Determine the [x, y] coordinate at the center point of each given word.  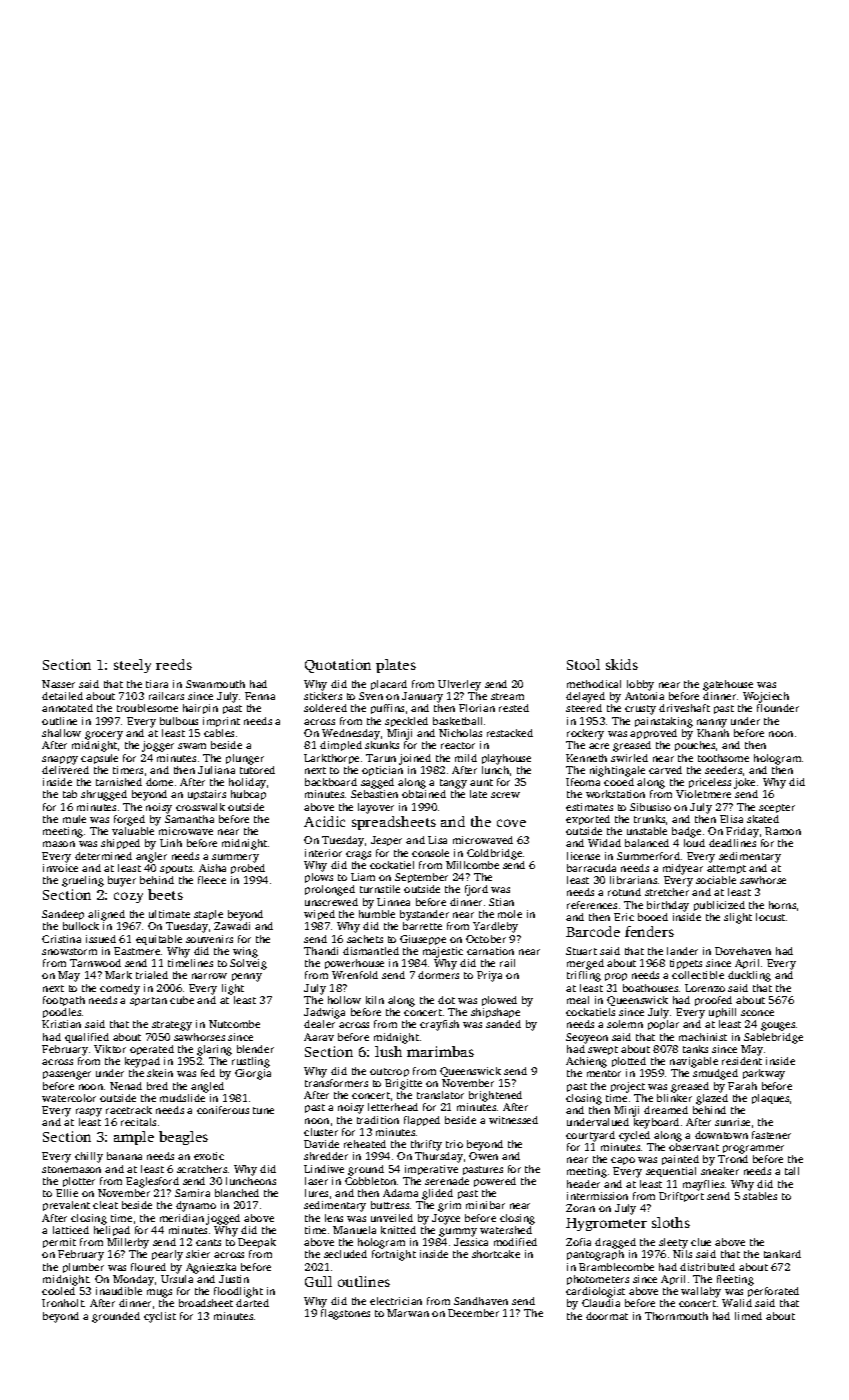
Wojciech [766, 697]
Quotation [338, 666]
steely [132, 666]
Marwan [408, 1313]
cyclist [160, 1317]
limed [748, 1316]
